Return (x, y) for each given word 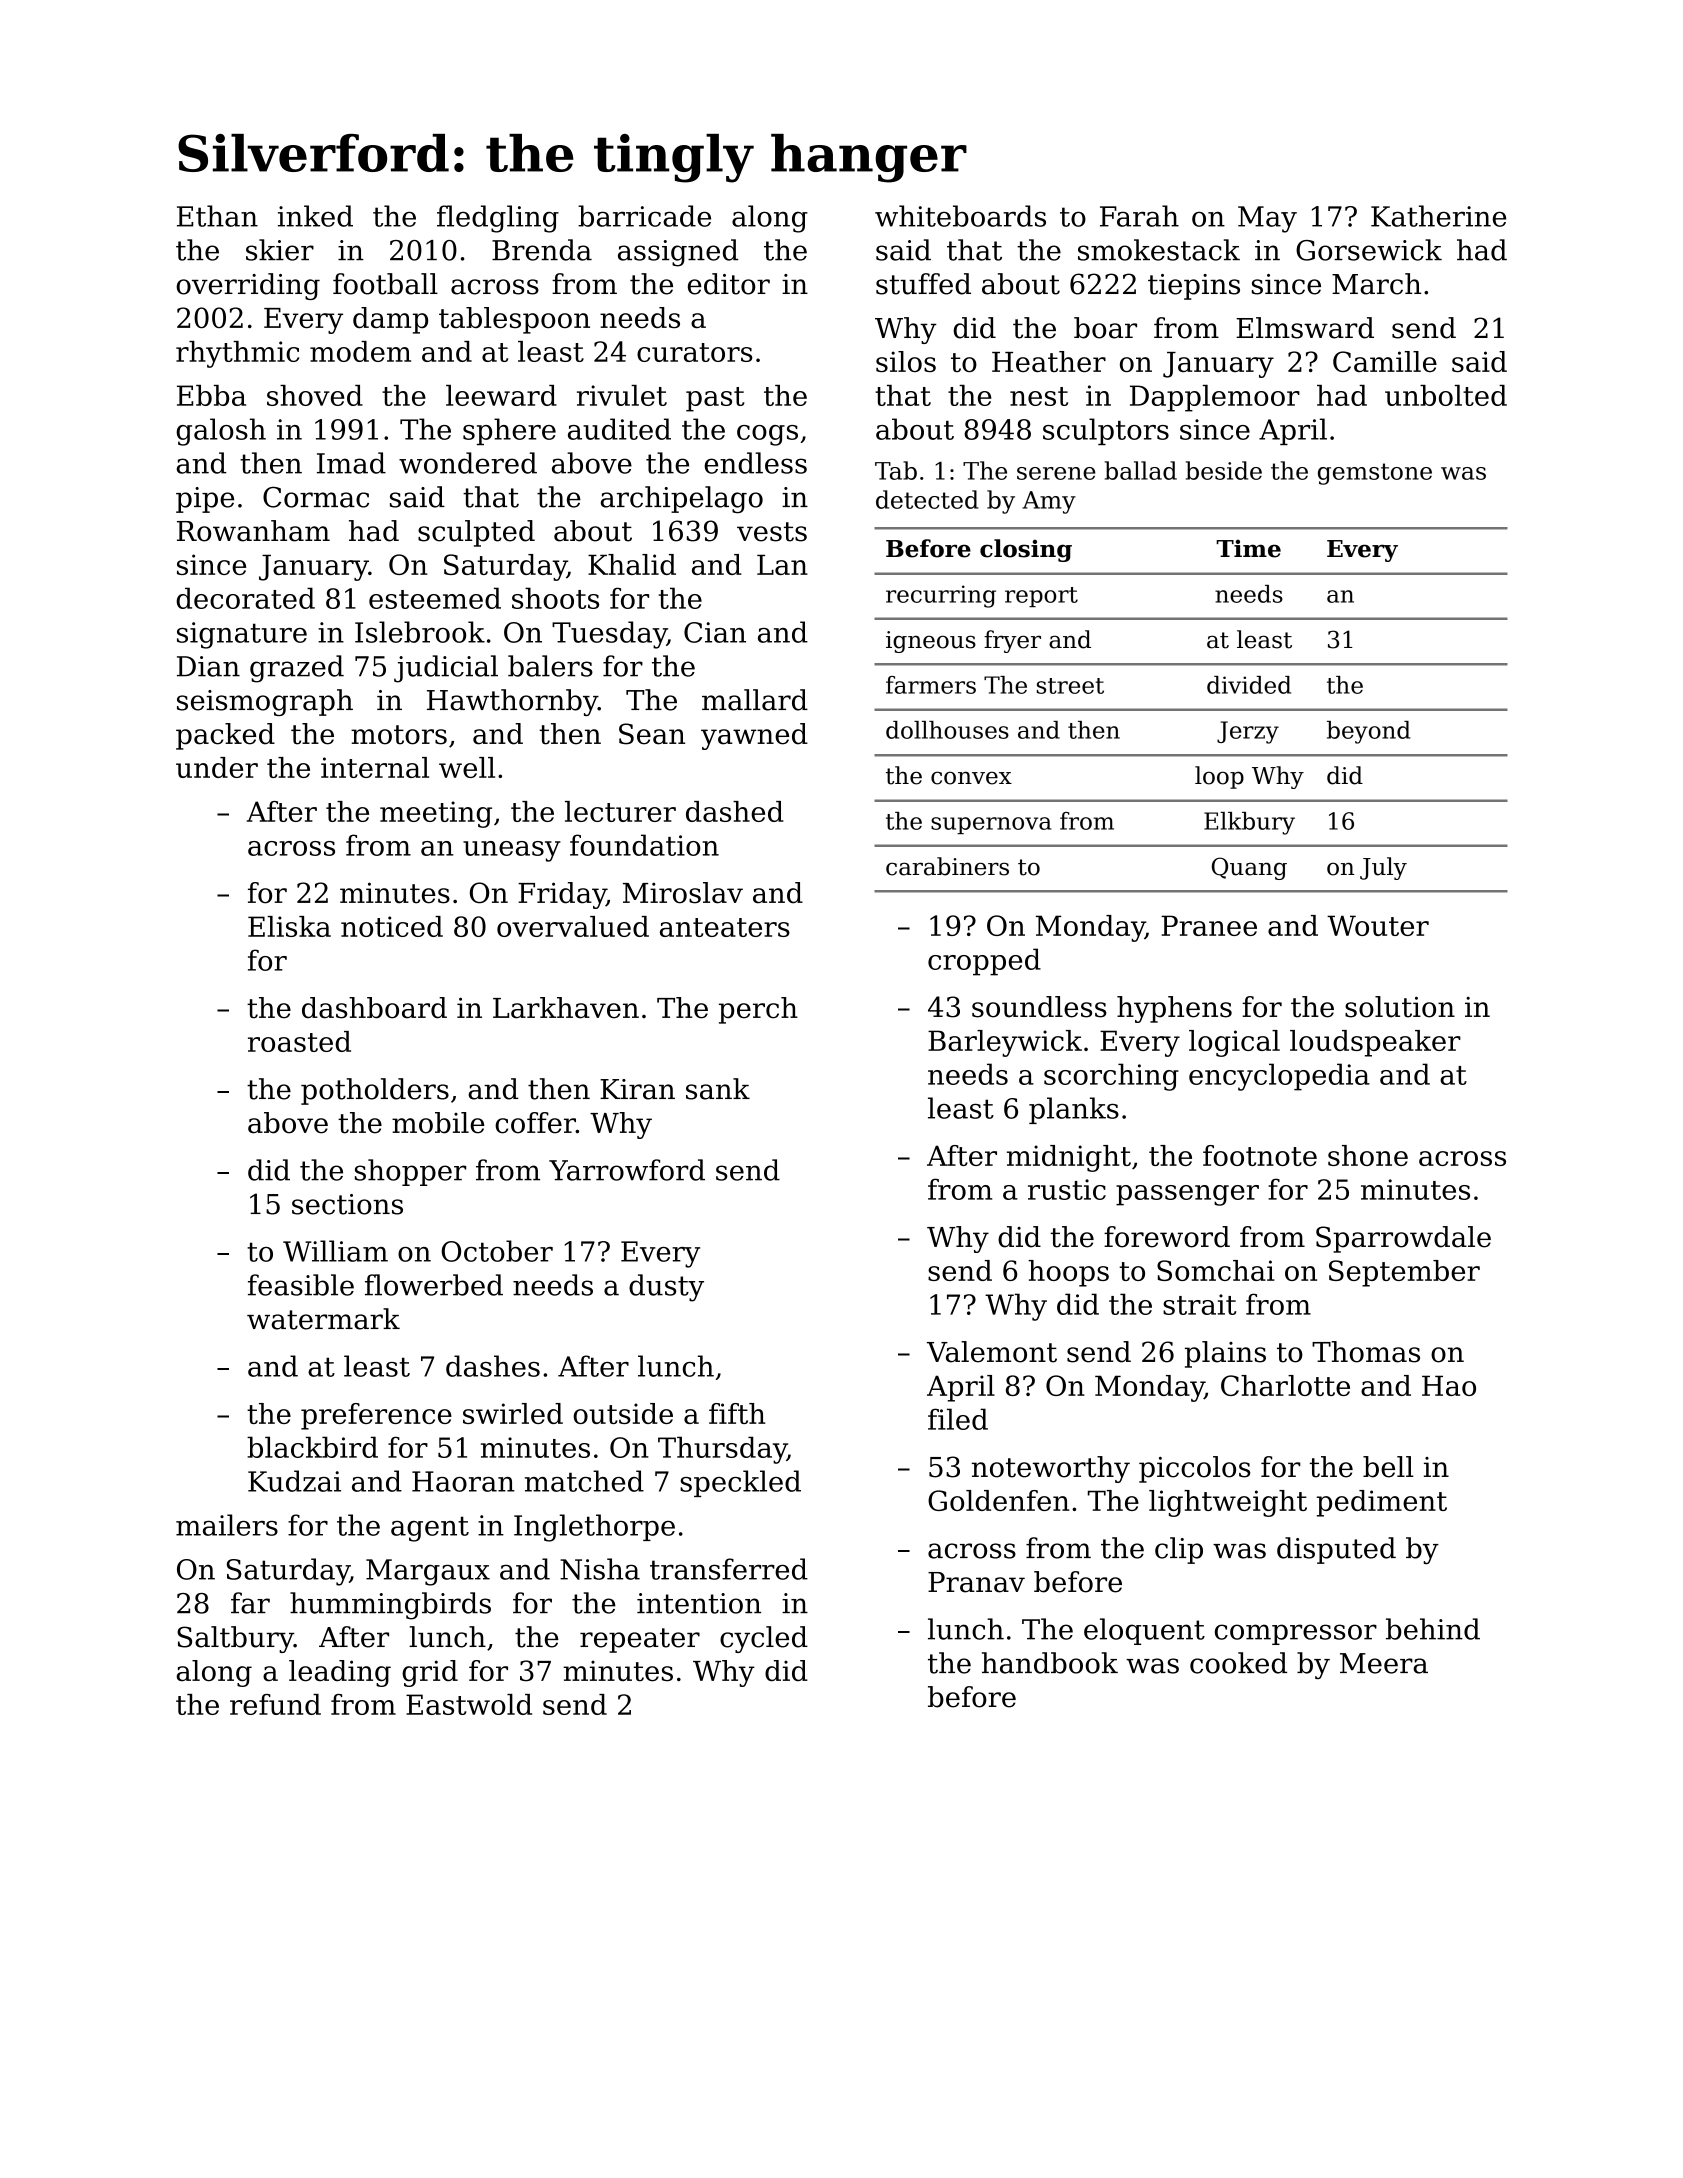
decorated (245, 598)
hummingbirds (390, 1606)
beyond (1368, 732)
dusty (666, 1288)
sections (347, 1204)
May (1267, 219)
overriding (248, 286)
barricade (644, 216)
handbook (1050, 1663)
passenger (1187, 1195)
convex (971, 778)
